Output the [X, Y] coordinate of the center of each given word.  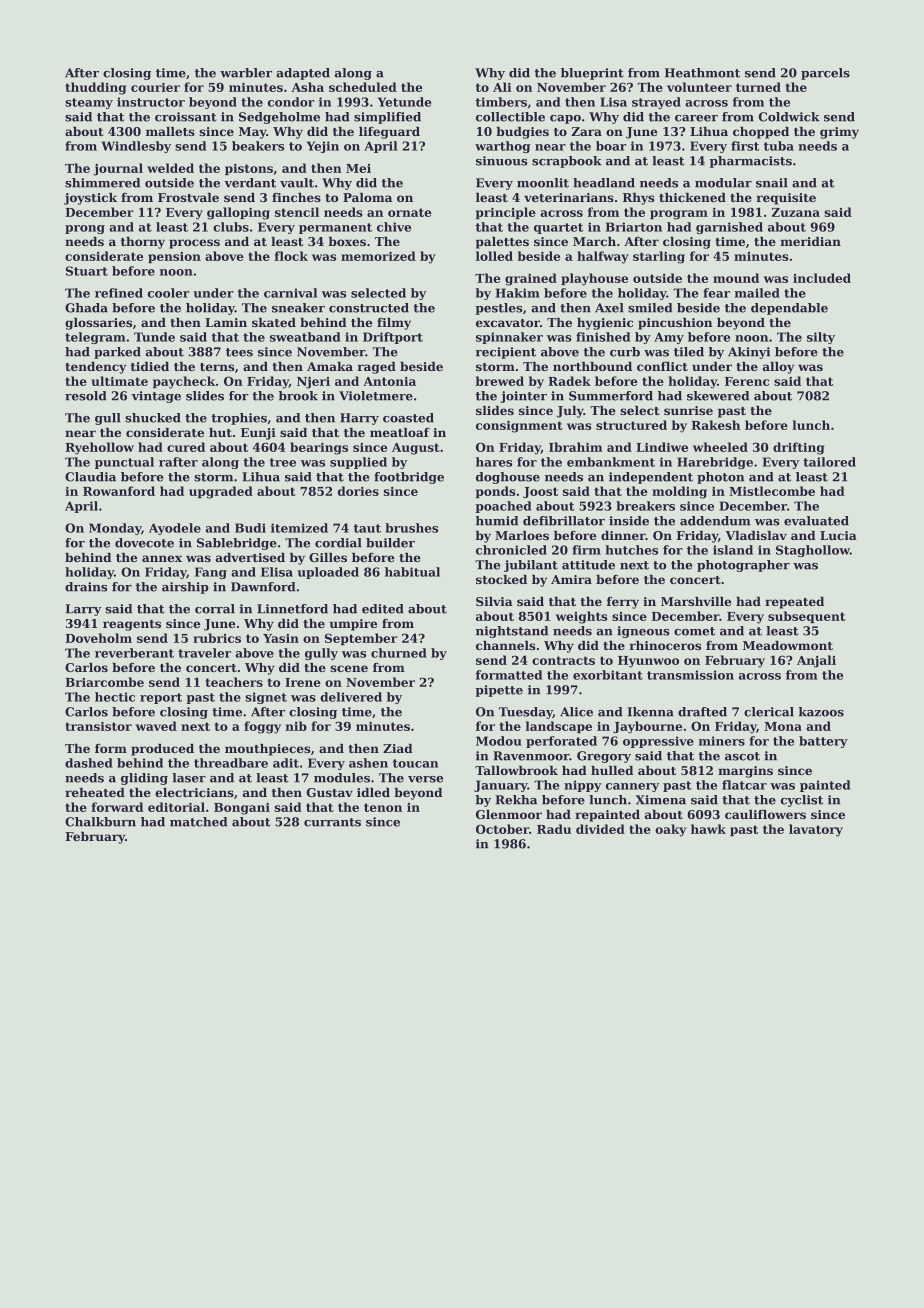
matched [198, 822]
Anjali [816, 661]
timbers [501, 102]
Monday [115, 529]
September [361, 639]
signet [266, 698]
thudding [95, 88]
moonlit [543, 183]
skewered [718, 396]
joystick [90, 199]
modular [723, 183]
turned [758, 87]
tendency [95, 368]
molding [679, 492]
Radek [569, 381]
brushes [411, 528]
